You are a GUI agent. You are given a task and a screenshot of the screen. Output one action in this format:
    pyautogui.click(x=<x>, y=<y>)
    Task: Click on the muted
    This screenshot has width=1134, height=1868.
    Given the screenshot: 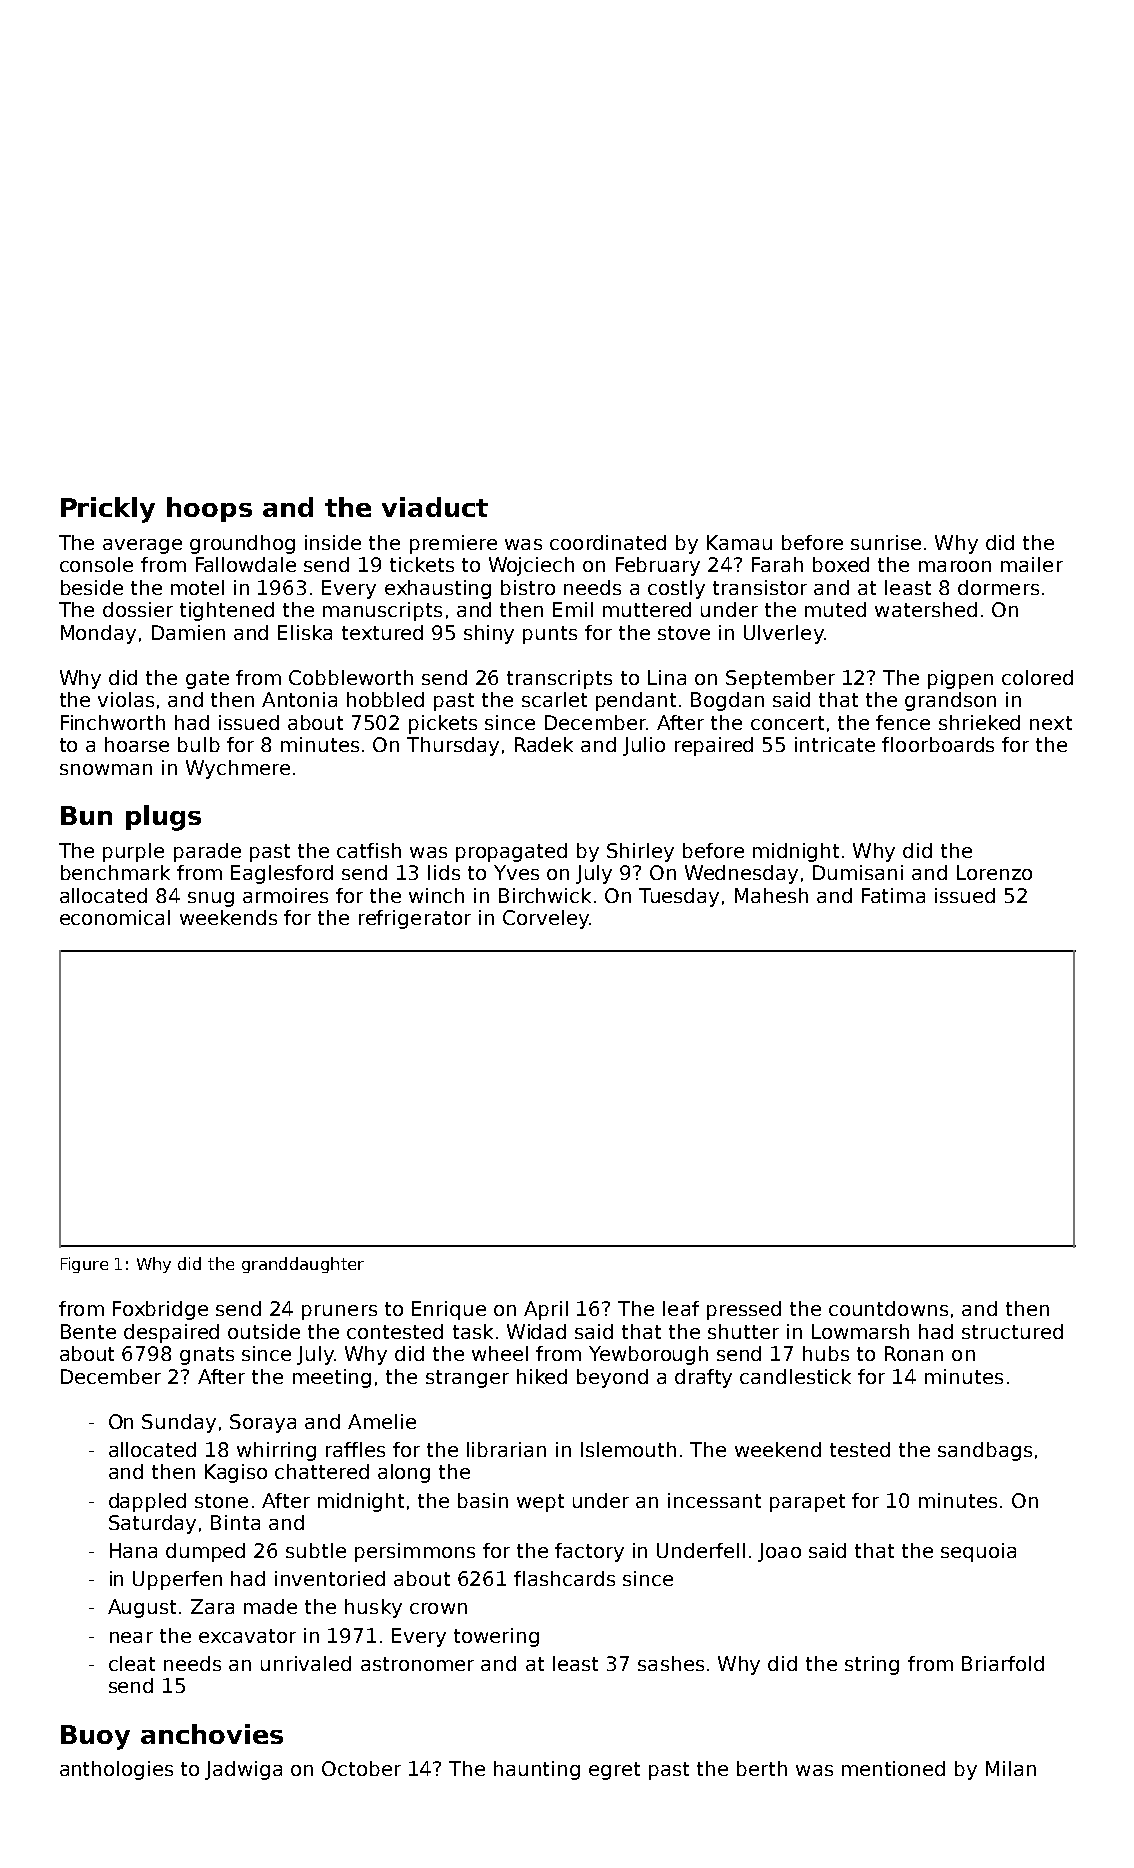 What is the action you would take?
    pyautogui.click(x=835, y=609)
